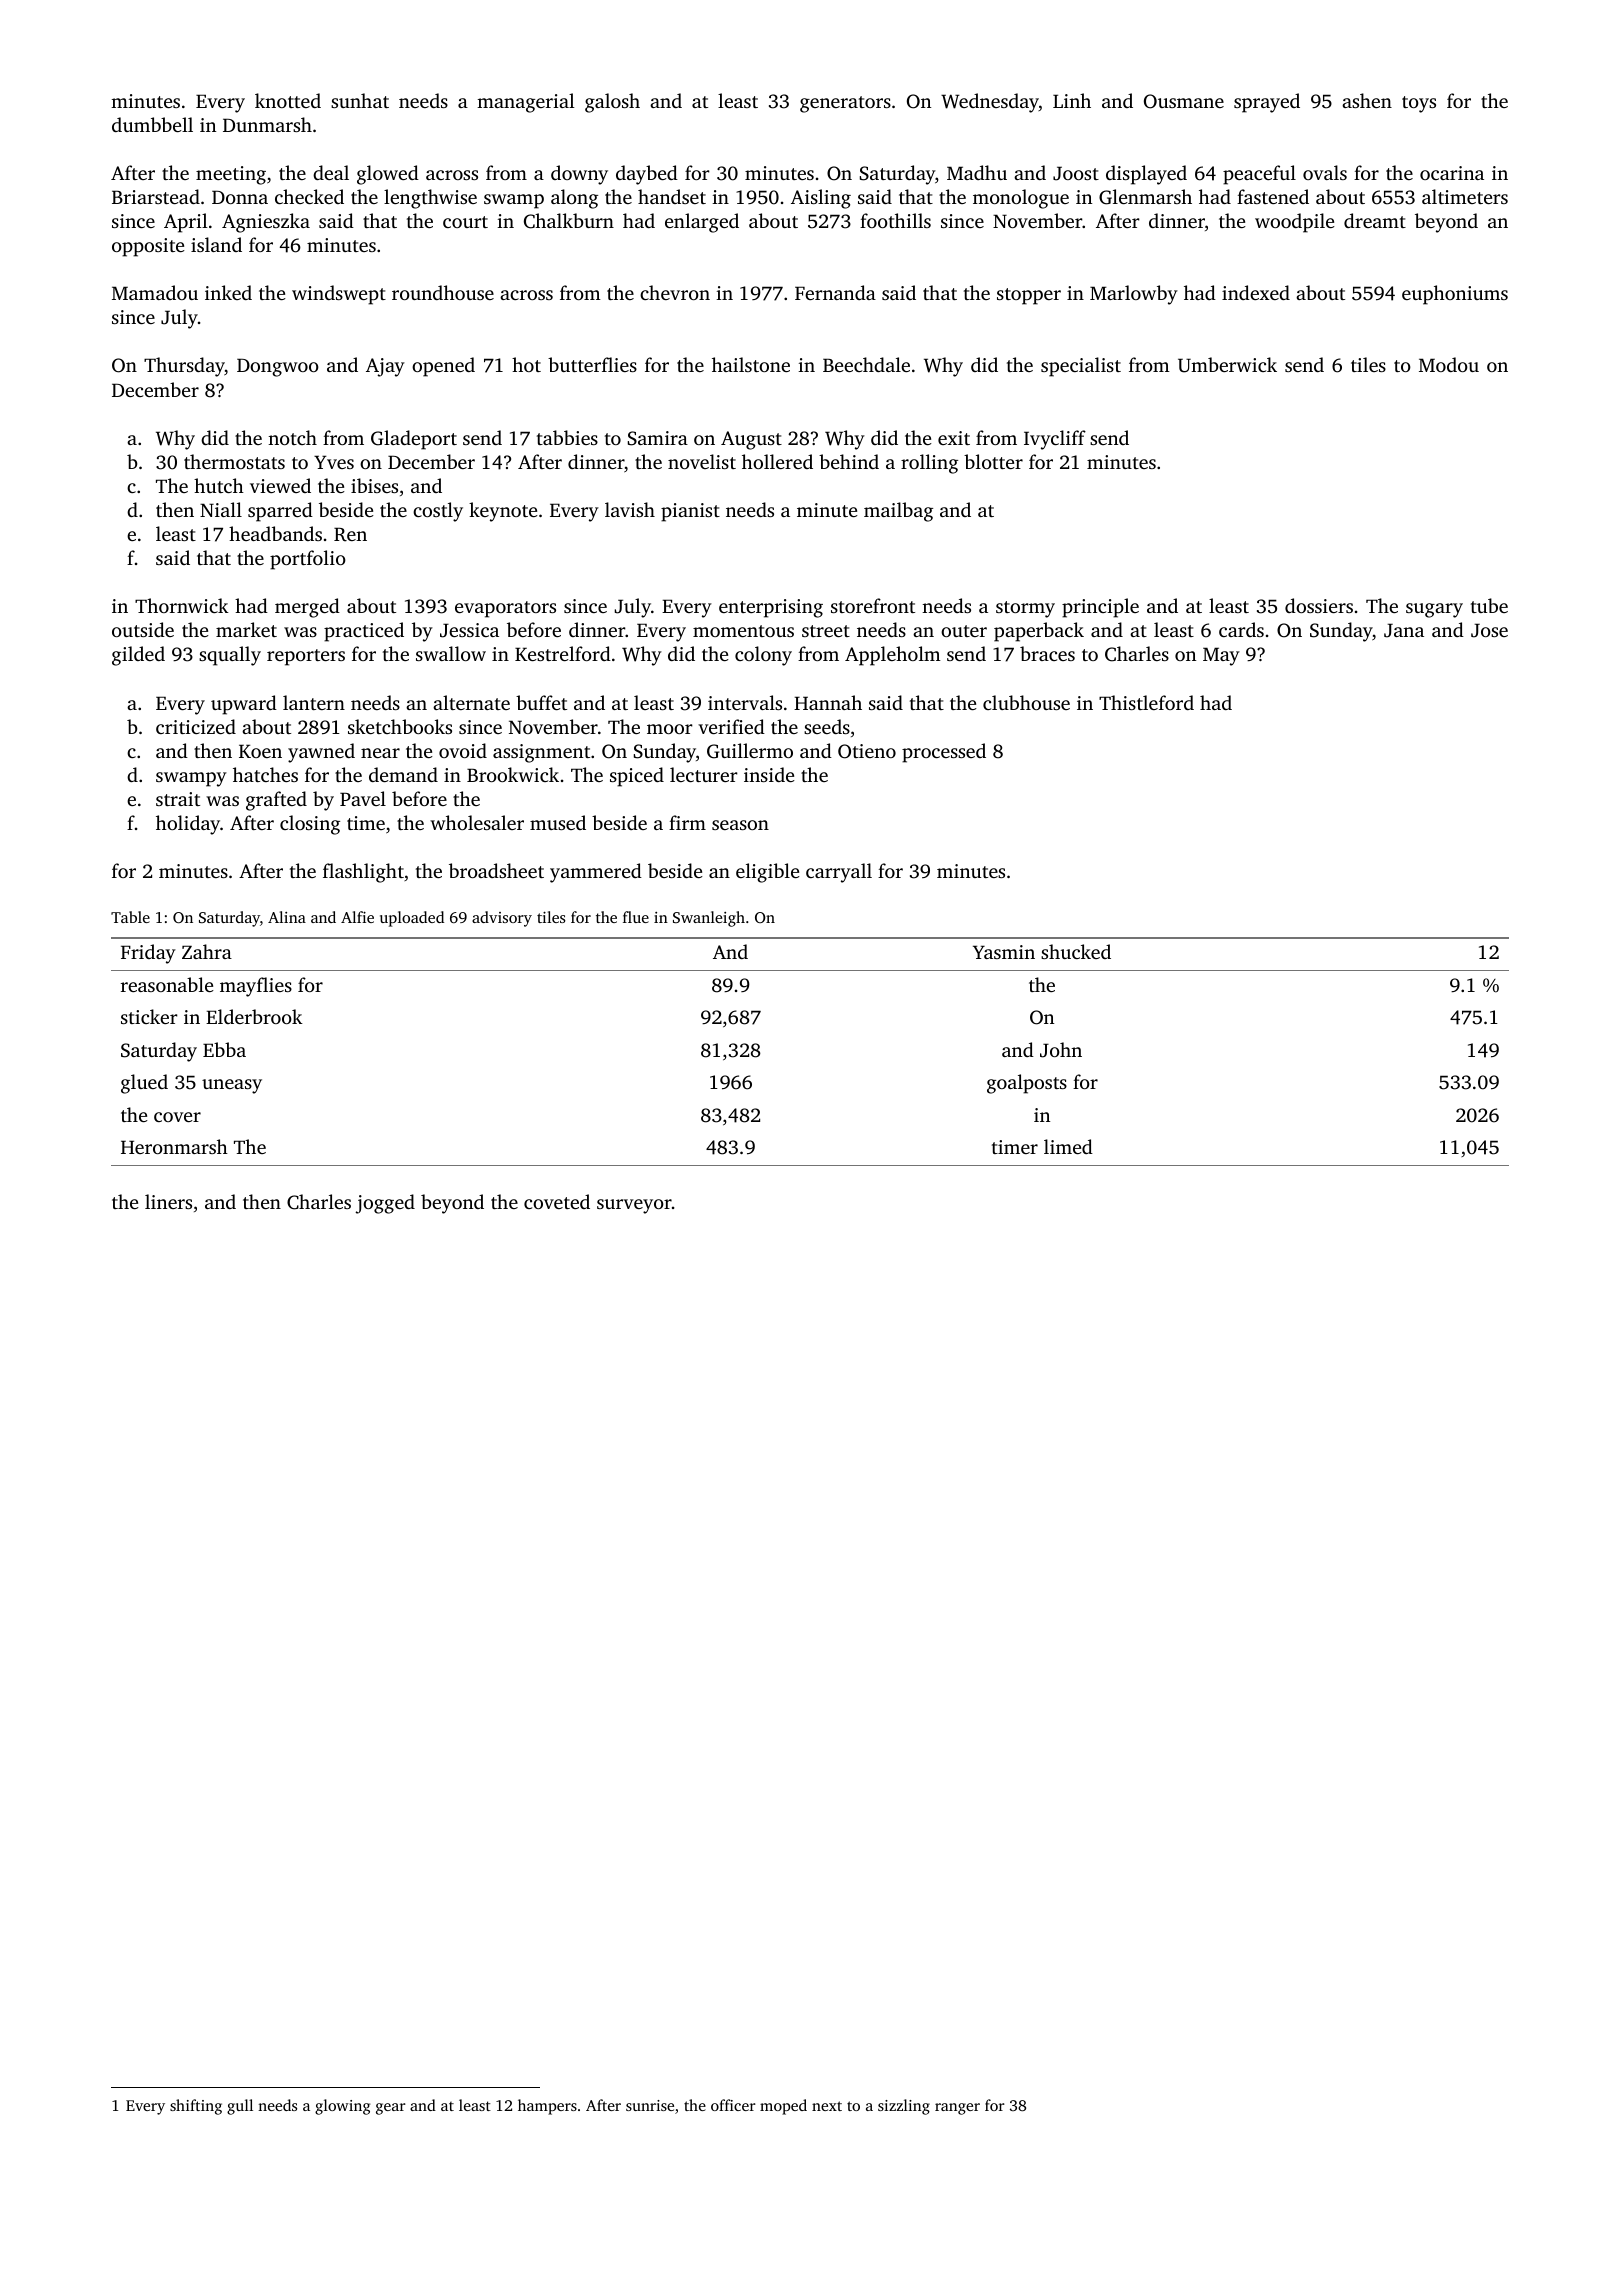 The width and height of the document is (1620, 2292). I want to click on woodpile, so click(1295, 223).
